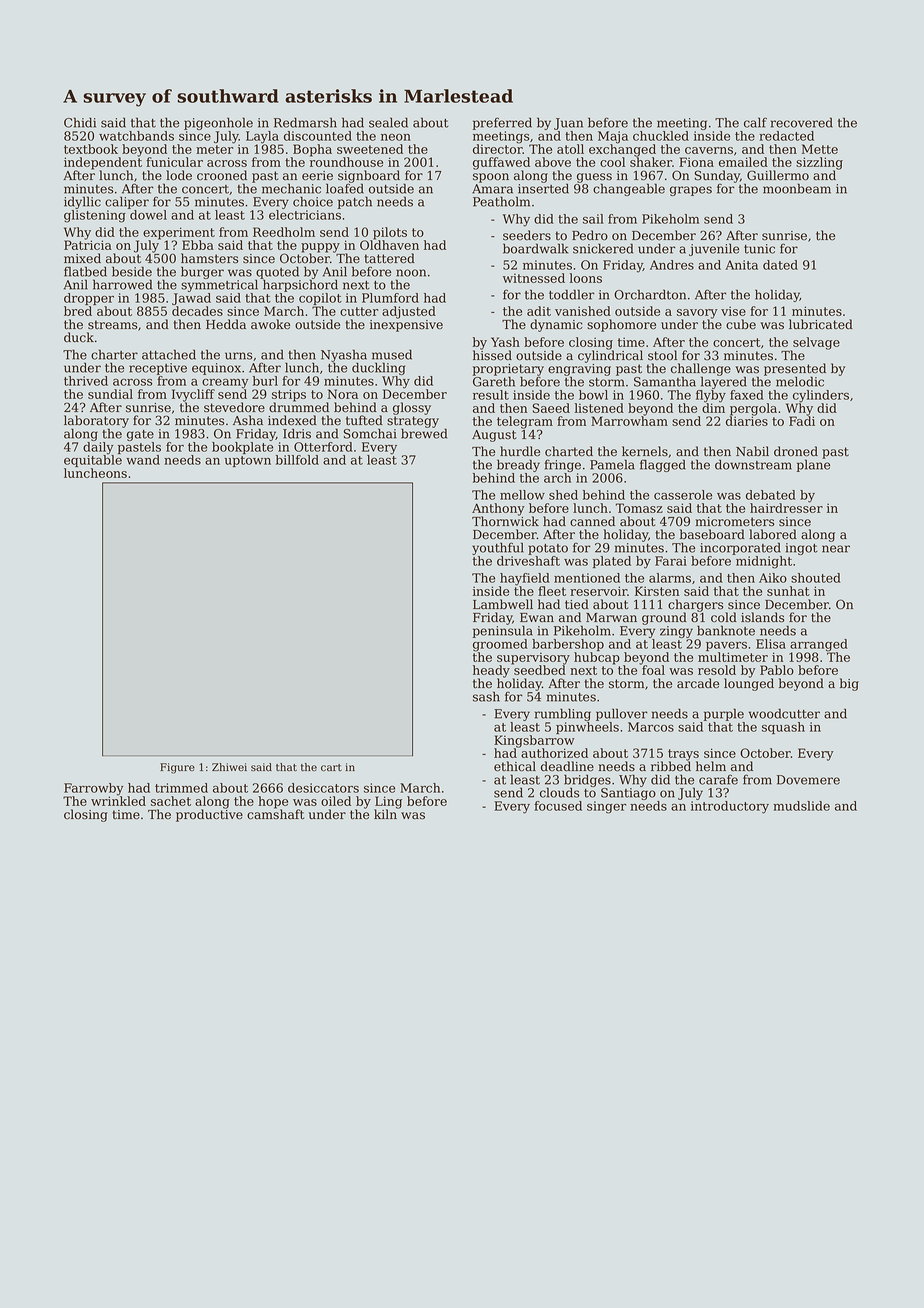 This screenshot has width=924, height=1308. I want to click on downstream, so click(753, 464).
